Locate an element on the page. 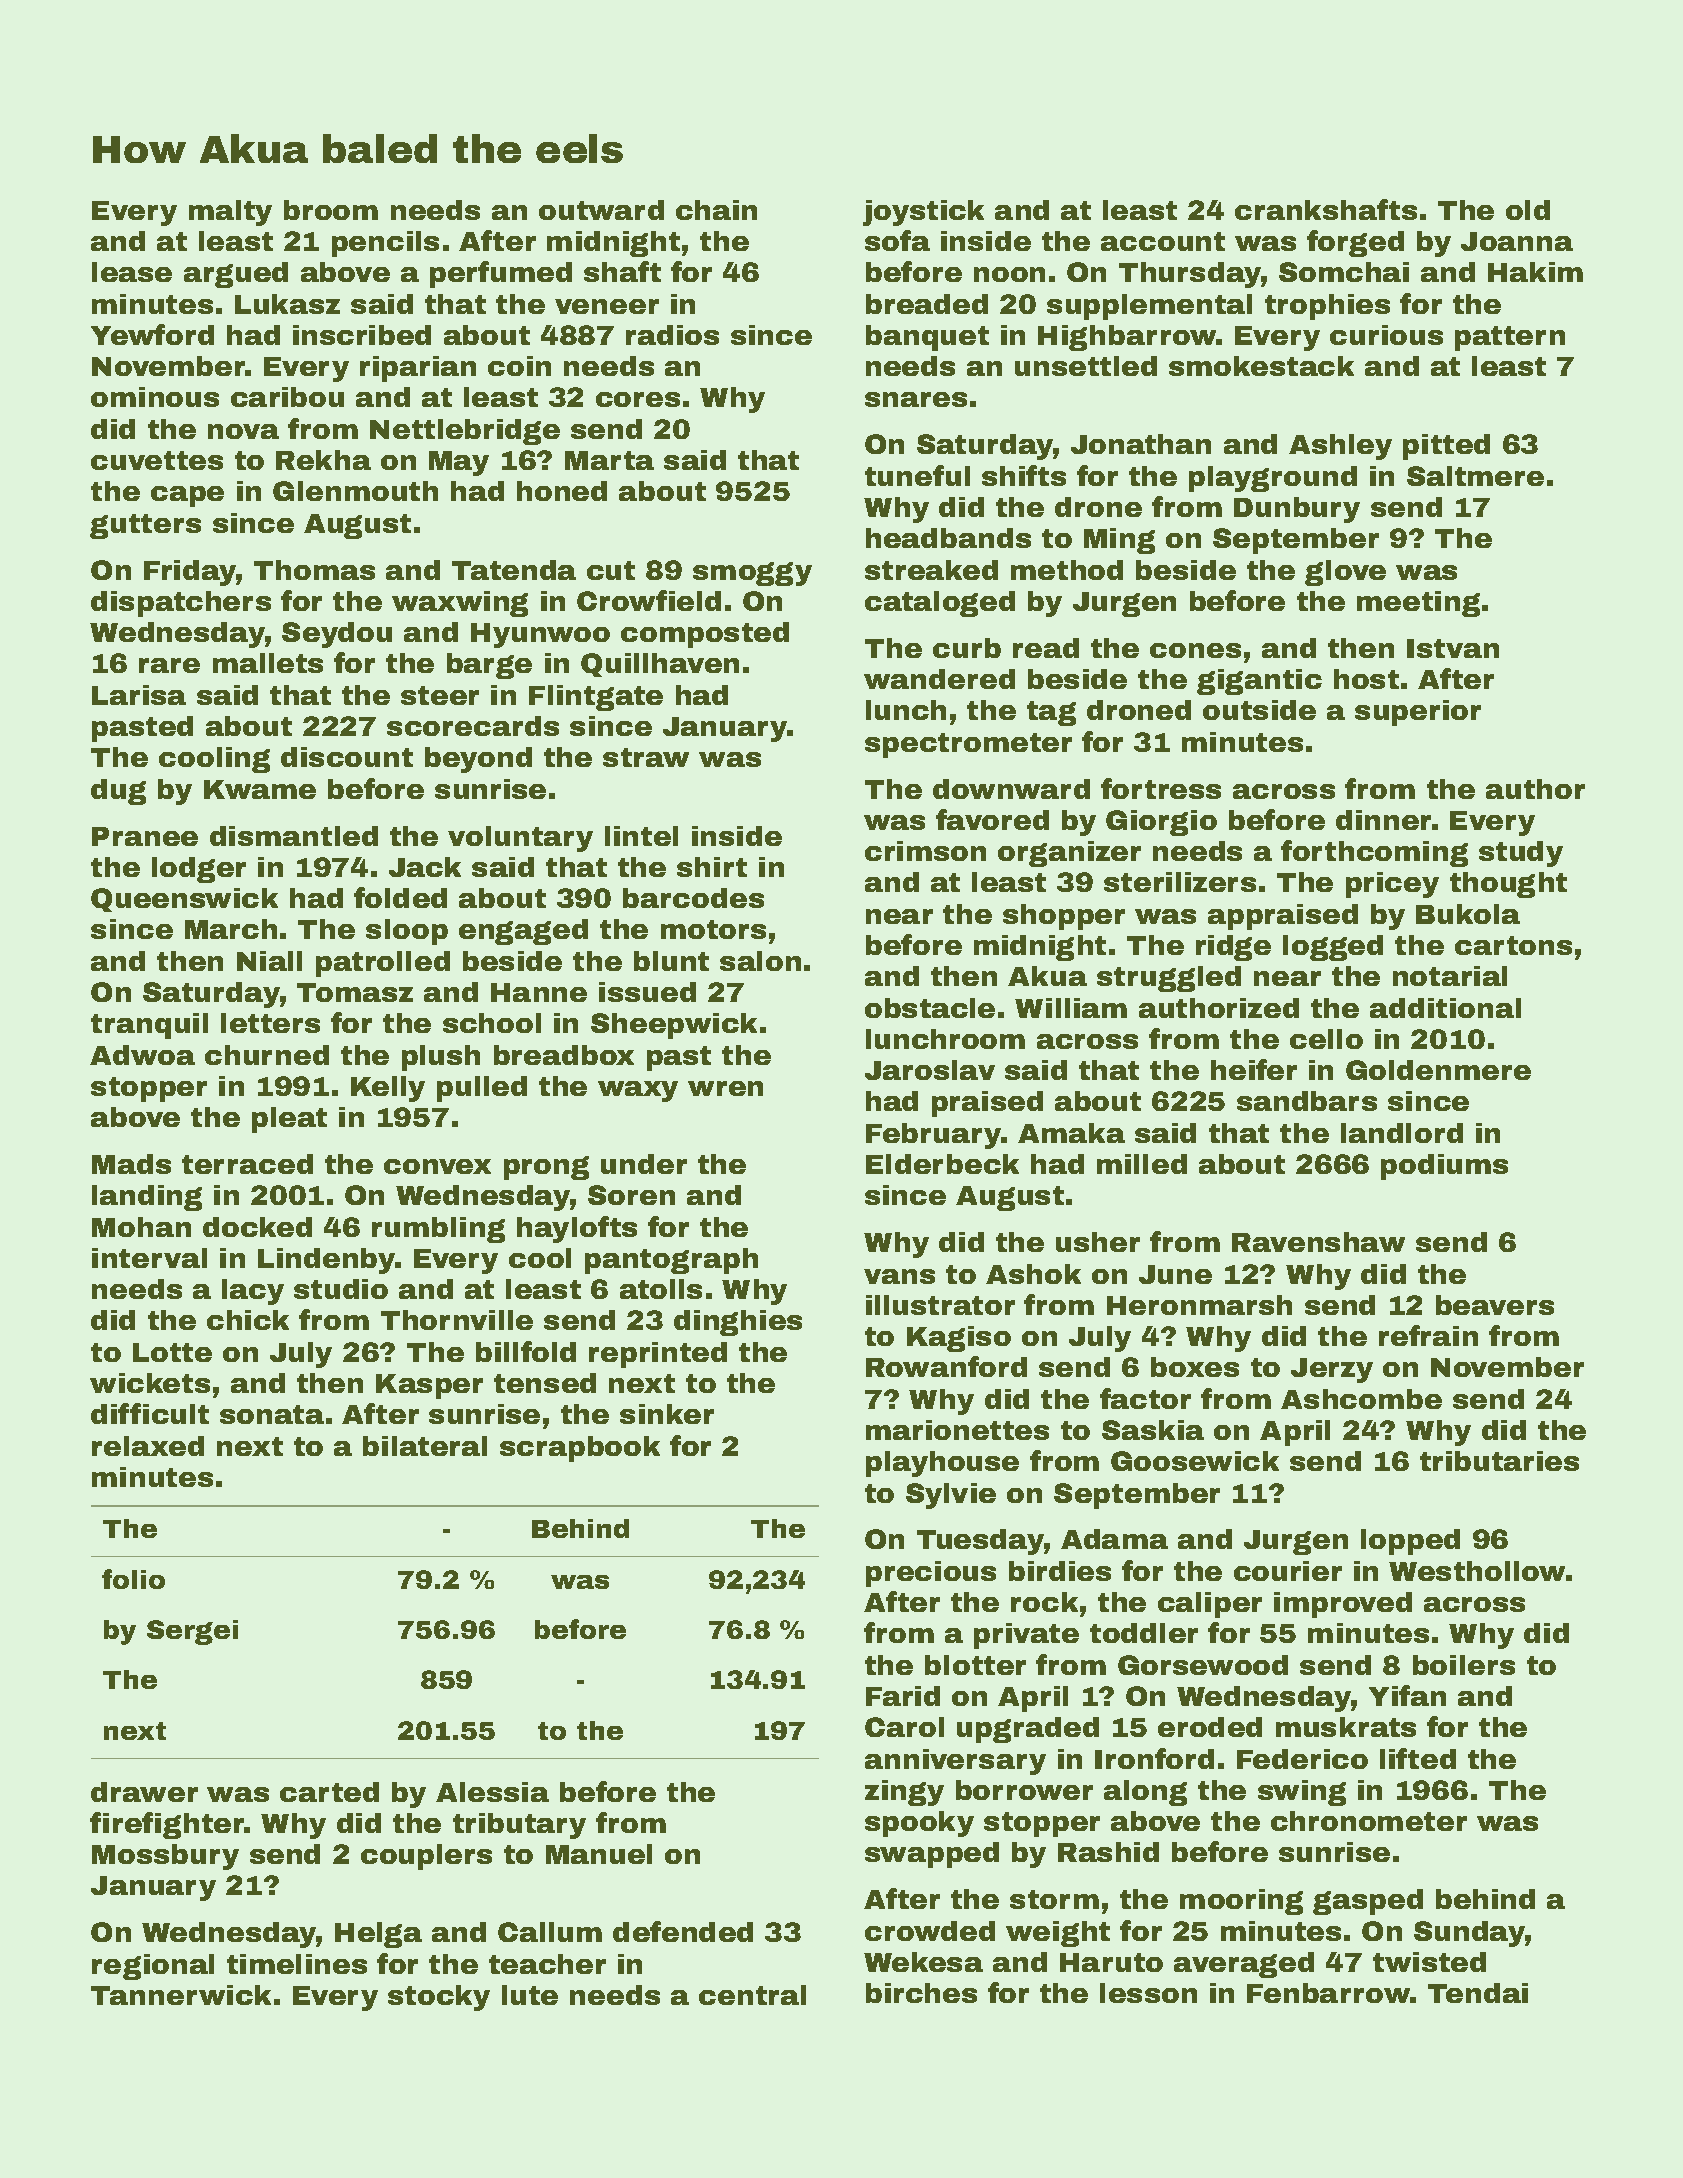 Image resolution: width=1683 pixels, height=2178 pixels. zingy is located at coordinates (904, 1793).
